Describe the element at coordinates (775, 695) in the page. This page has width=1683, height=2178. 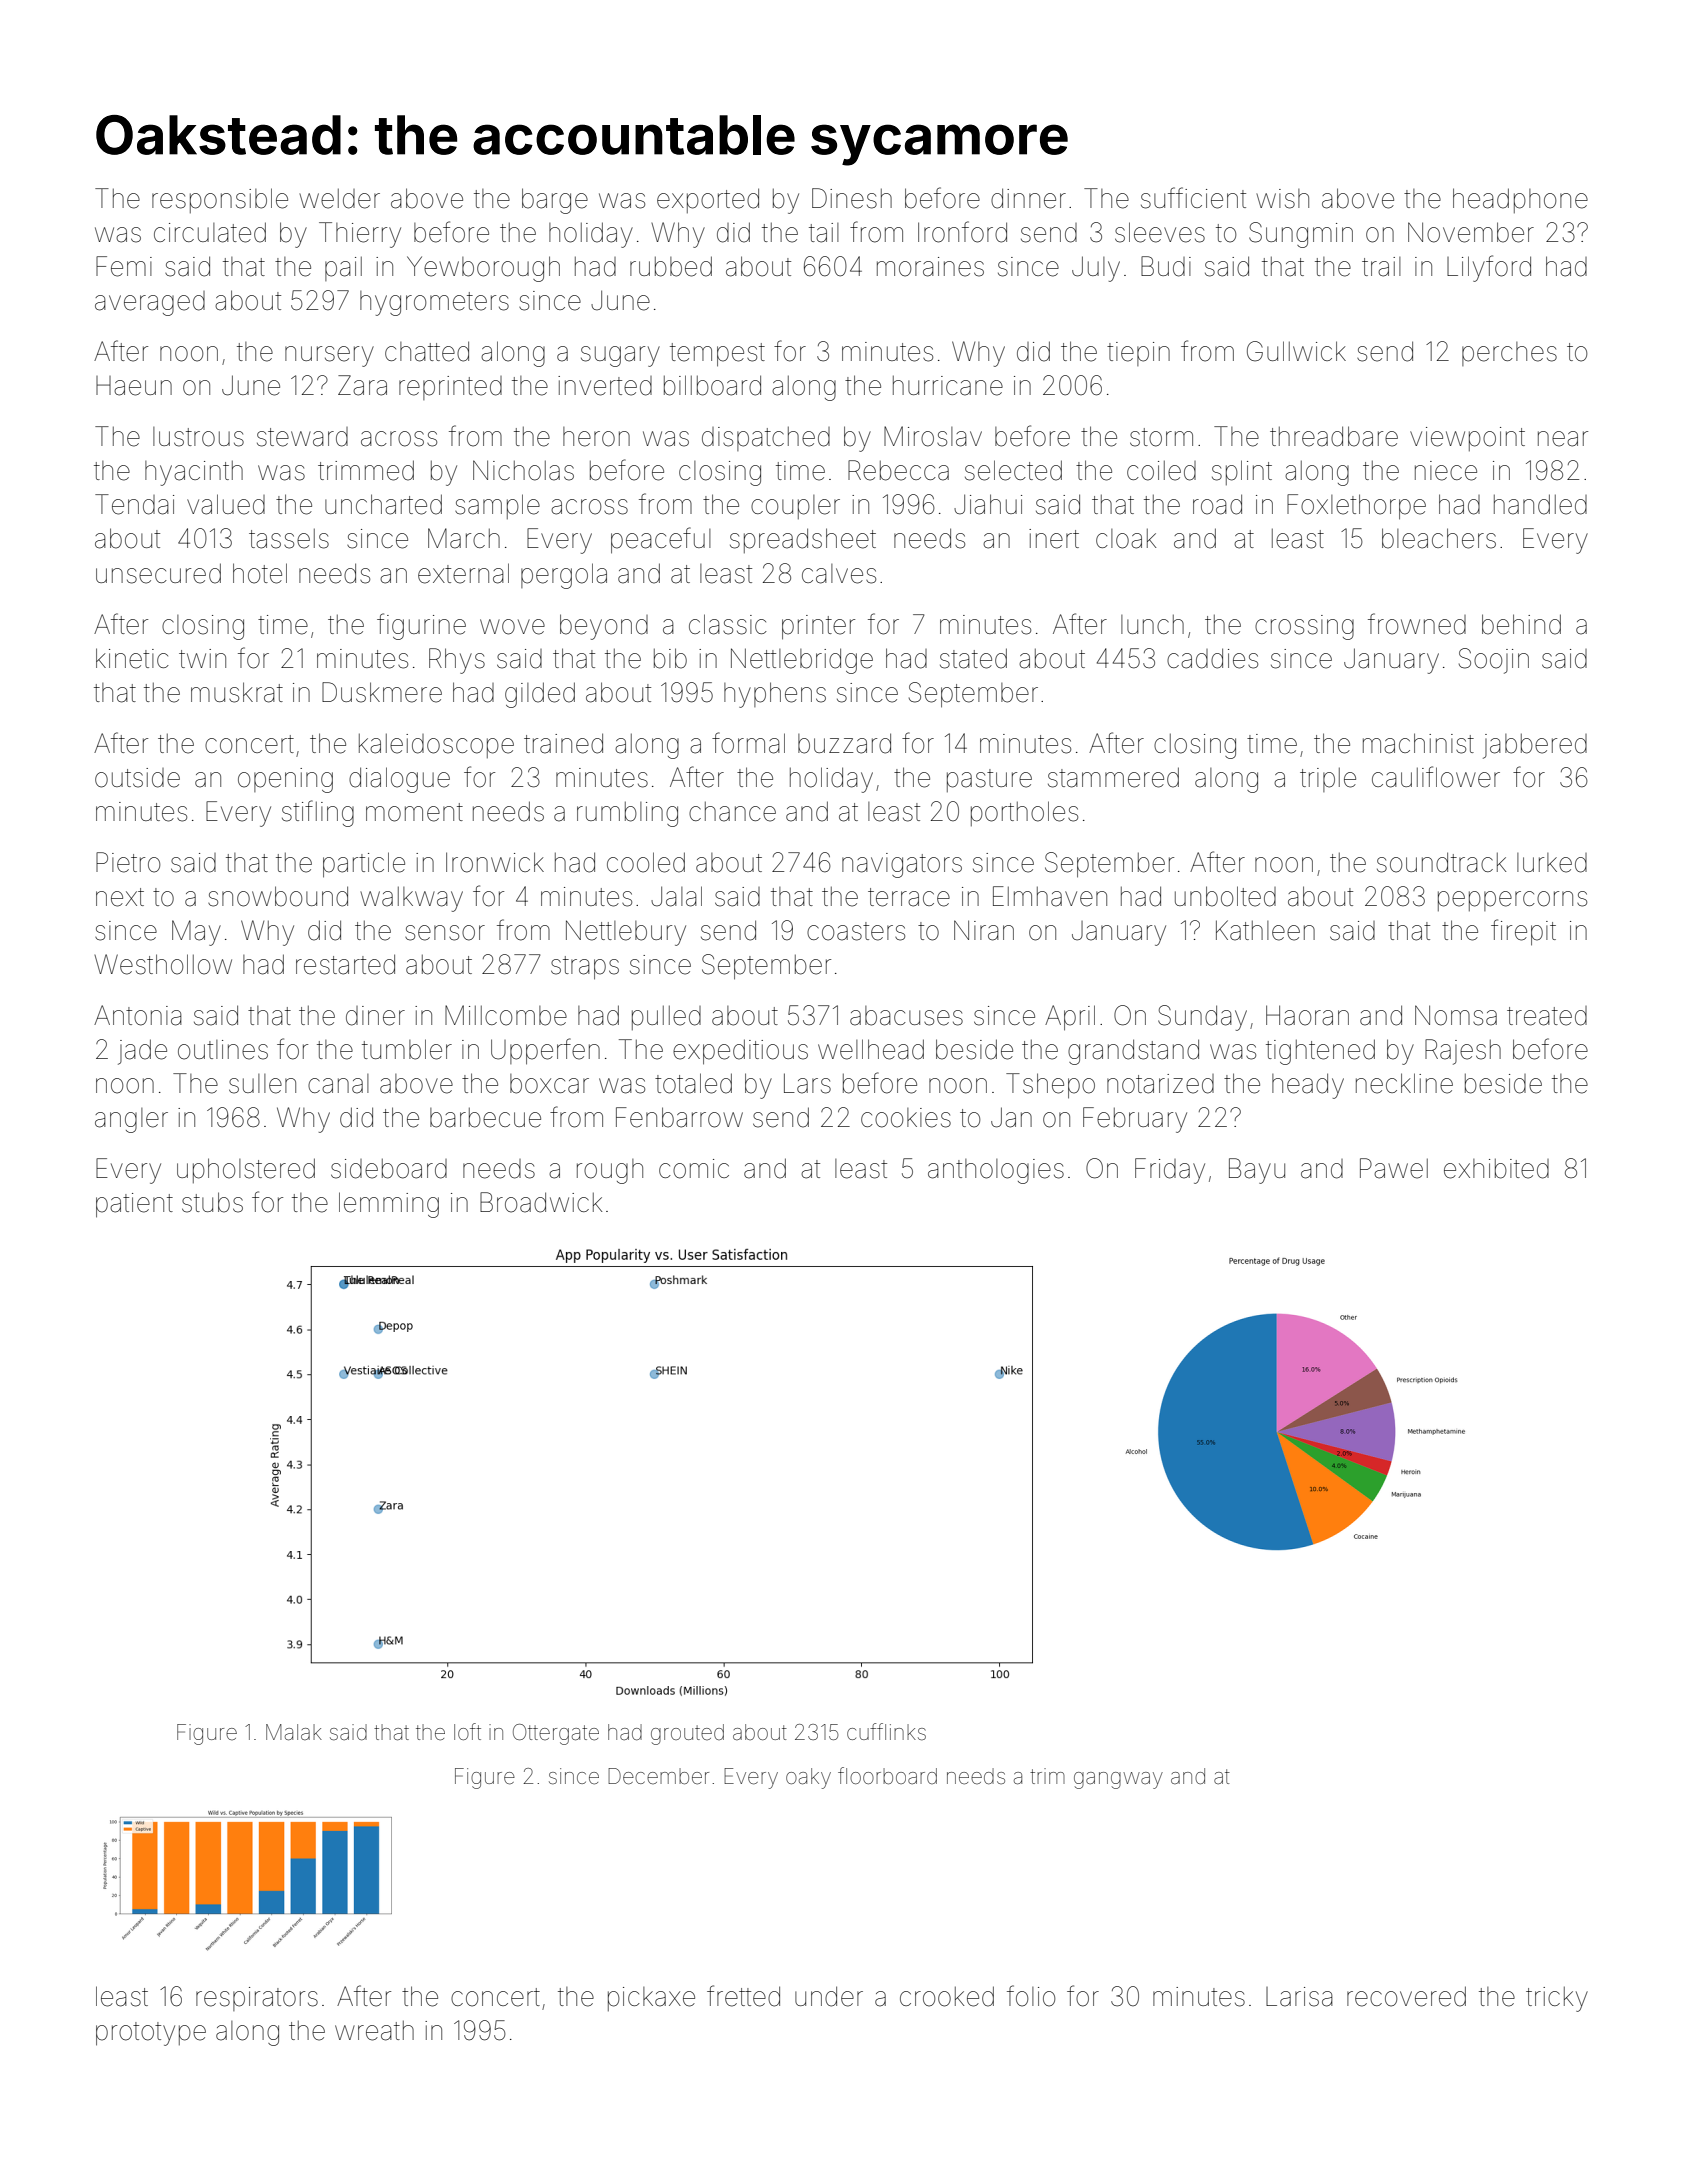
I see `hyphens` at that location.
